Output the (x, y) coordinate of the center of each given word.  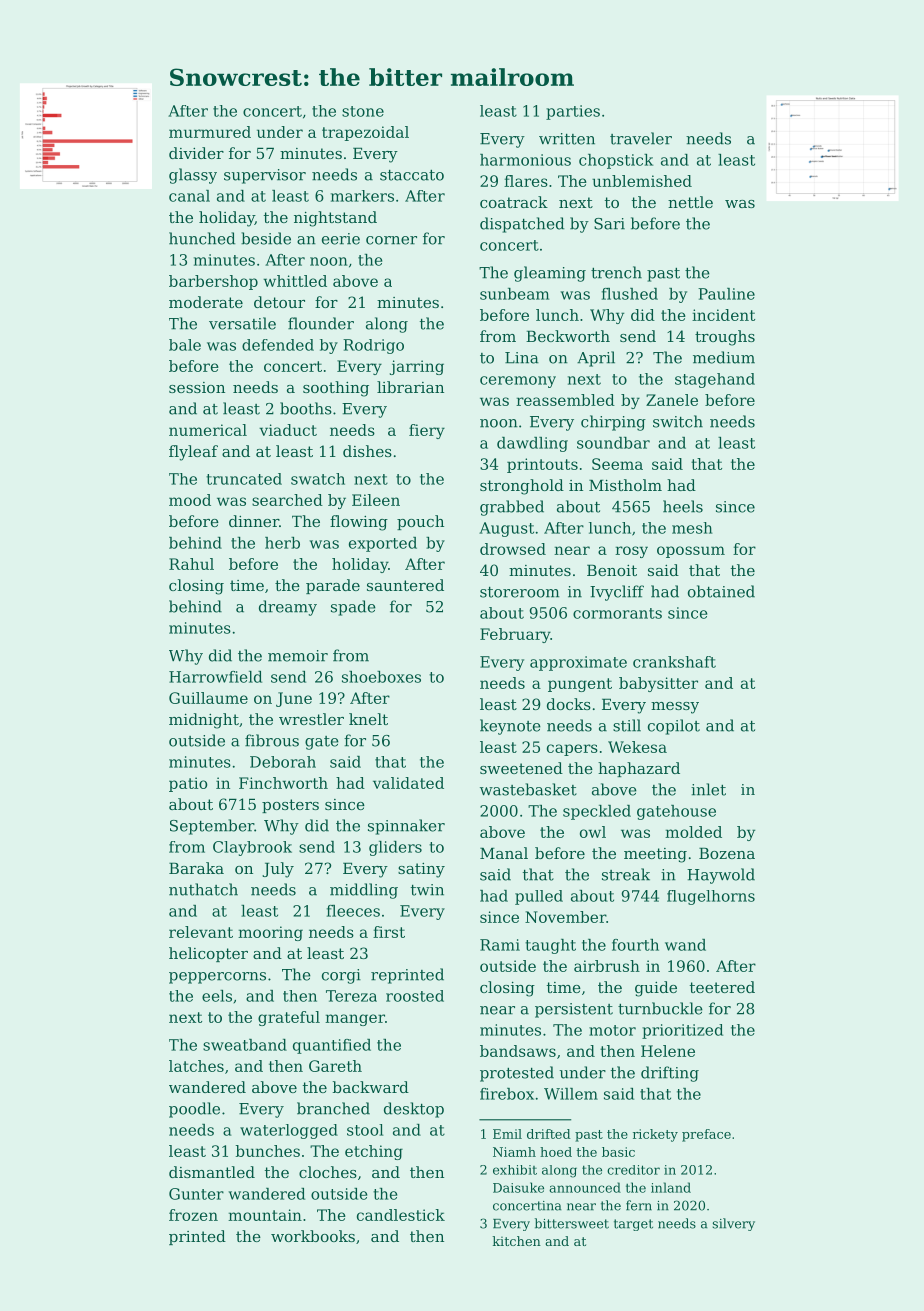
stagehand (715, 380)
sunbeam (514, 294)
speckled (597, 812)
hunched (202, 238)
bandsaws (518, 1051)
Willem (571, 1094)
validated (408, 783)
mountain (265, 1215)
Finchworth (283, 783)
